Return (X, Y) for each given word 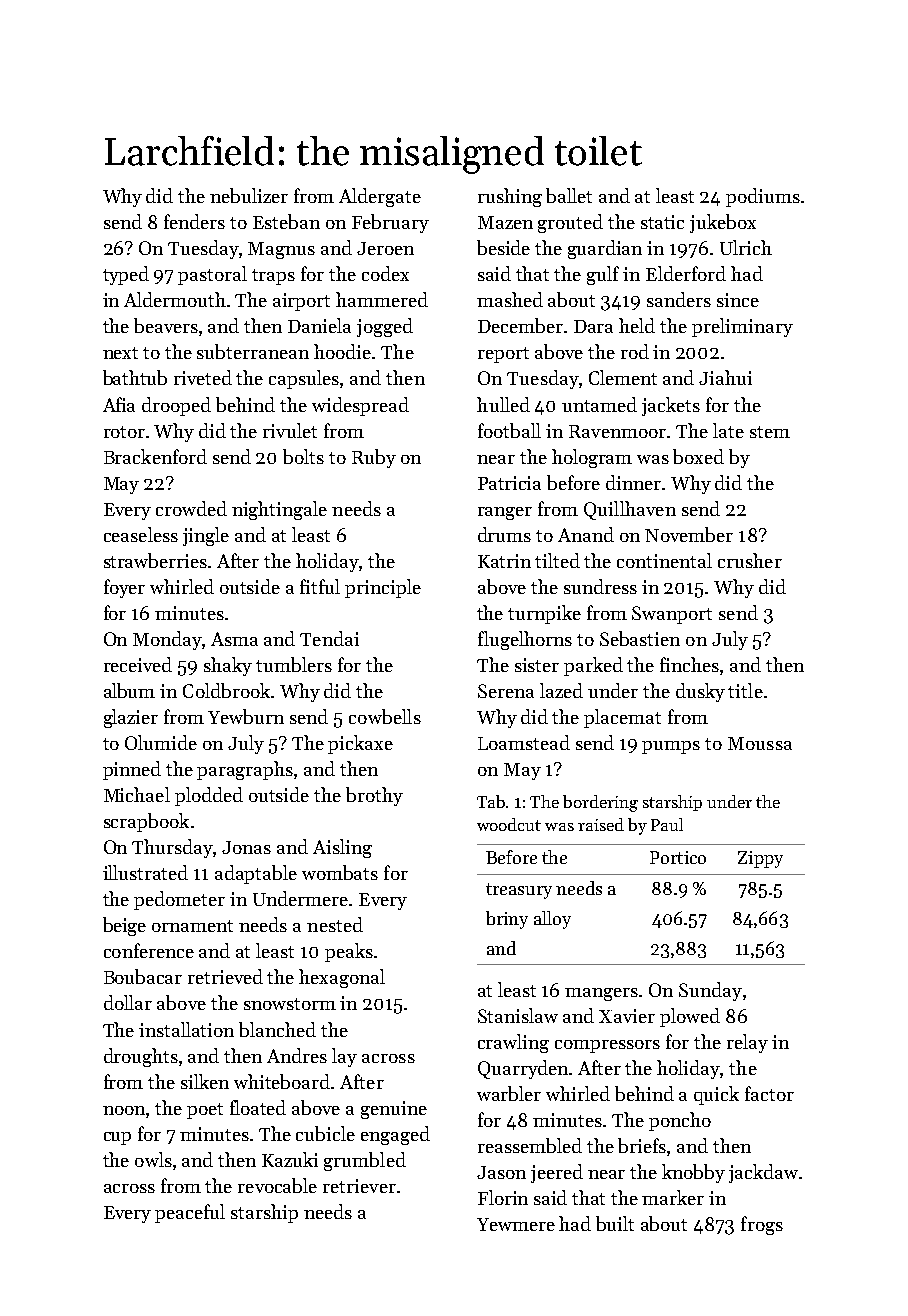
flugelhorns (525, 640)
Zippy (760, 859)
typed (126, 275)
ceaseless (141, 534)
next (120, 353)
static (662, 222)
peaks (349, 952)
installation (186, 1029)
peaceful (190, 1213)
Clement (623, 377)
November (689, 534)
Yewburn (246, 716)
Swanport (672, 615)
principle (383, 588)
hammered (382, 299)
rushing (510, 197)
